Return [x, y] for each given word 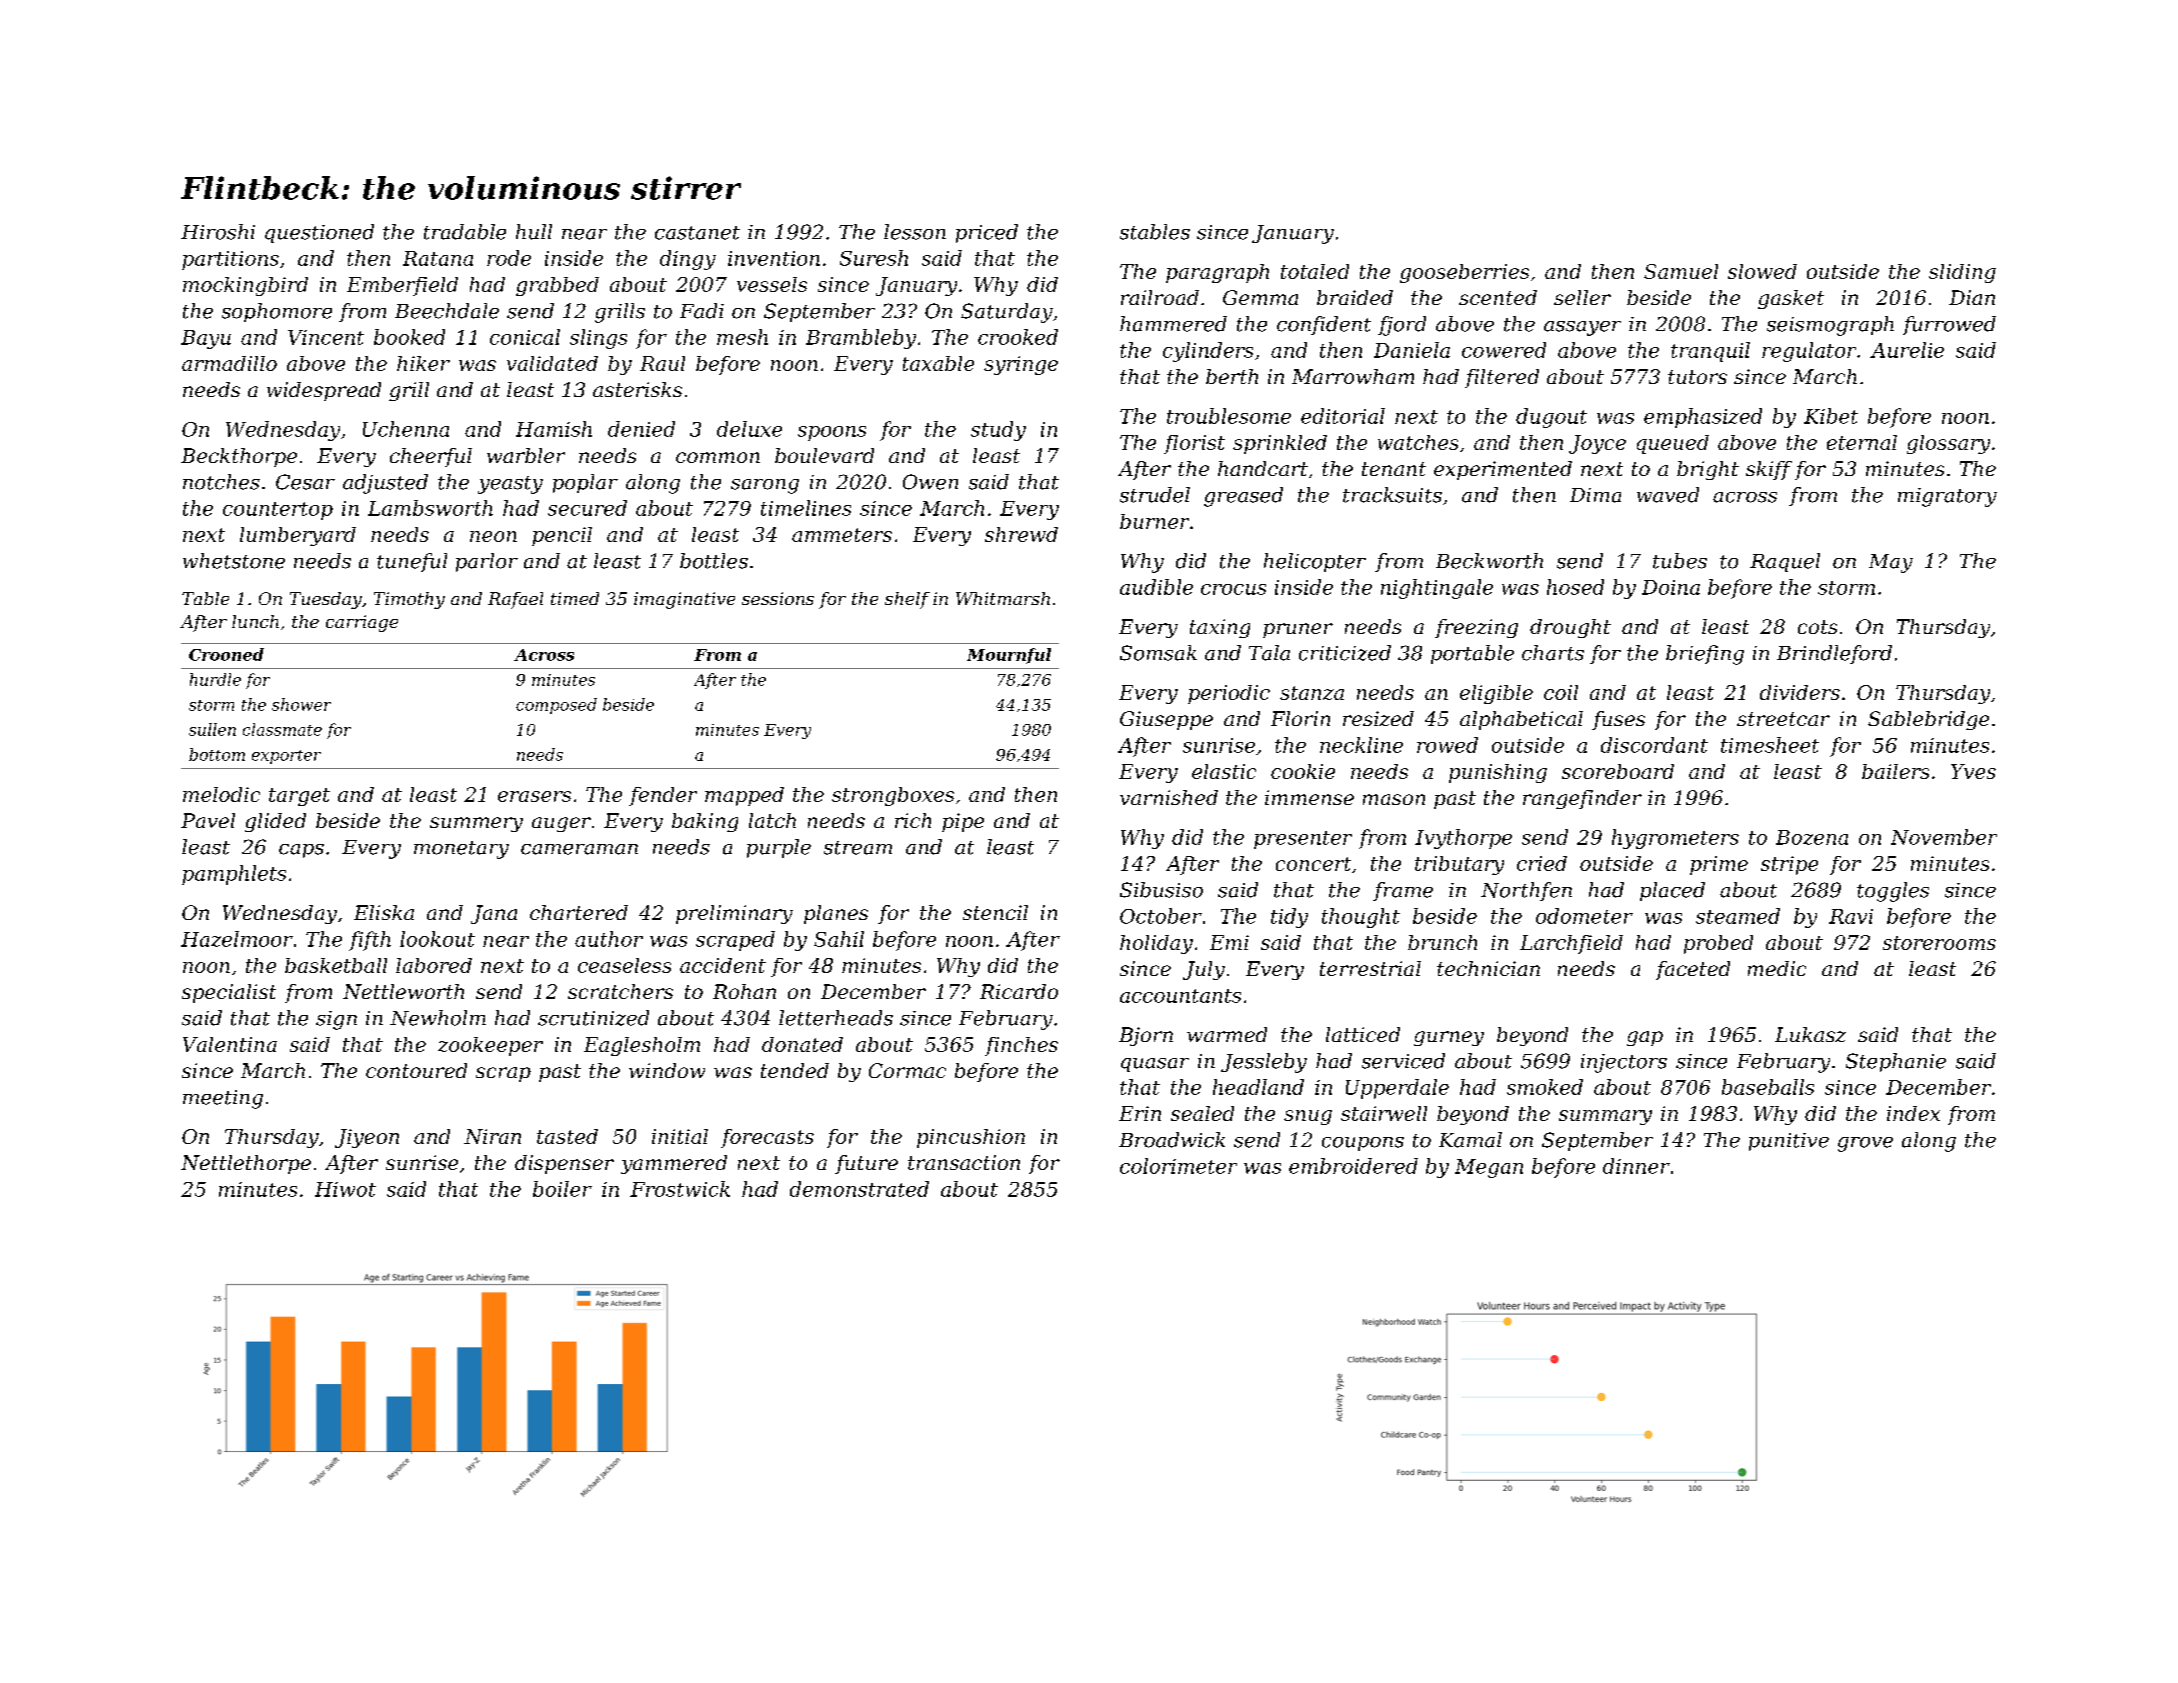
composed [556, 706]
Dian [1972, 297]
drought [1570, 628]
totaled [1315, 271]
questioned [319, 233]
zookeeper [490, 1046]
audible [1156, 587]
